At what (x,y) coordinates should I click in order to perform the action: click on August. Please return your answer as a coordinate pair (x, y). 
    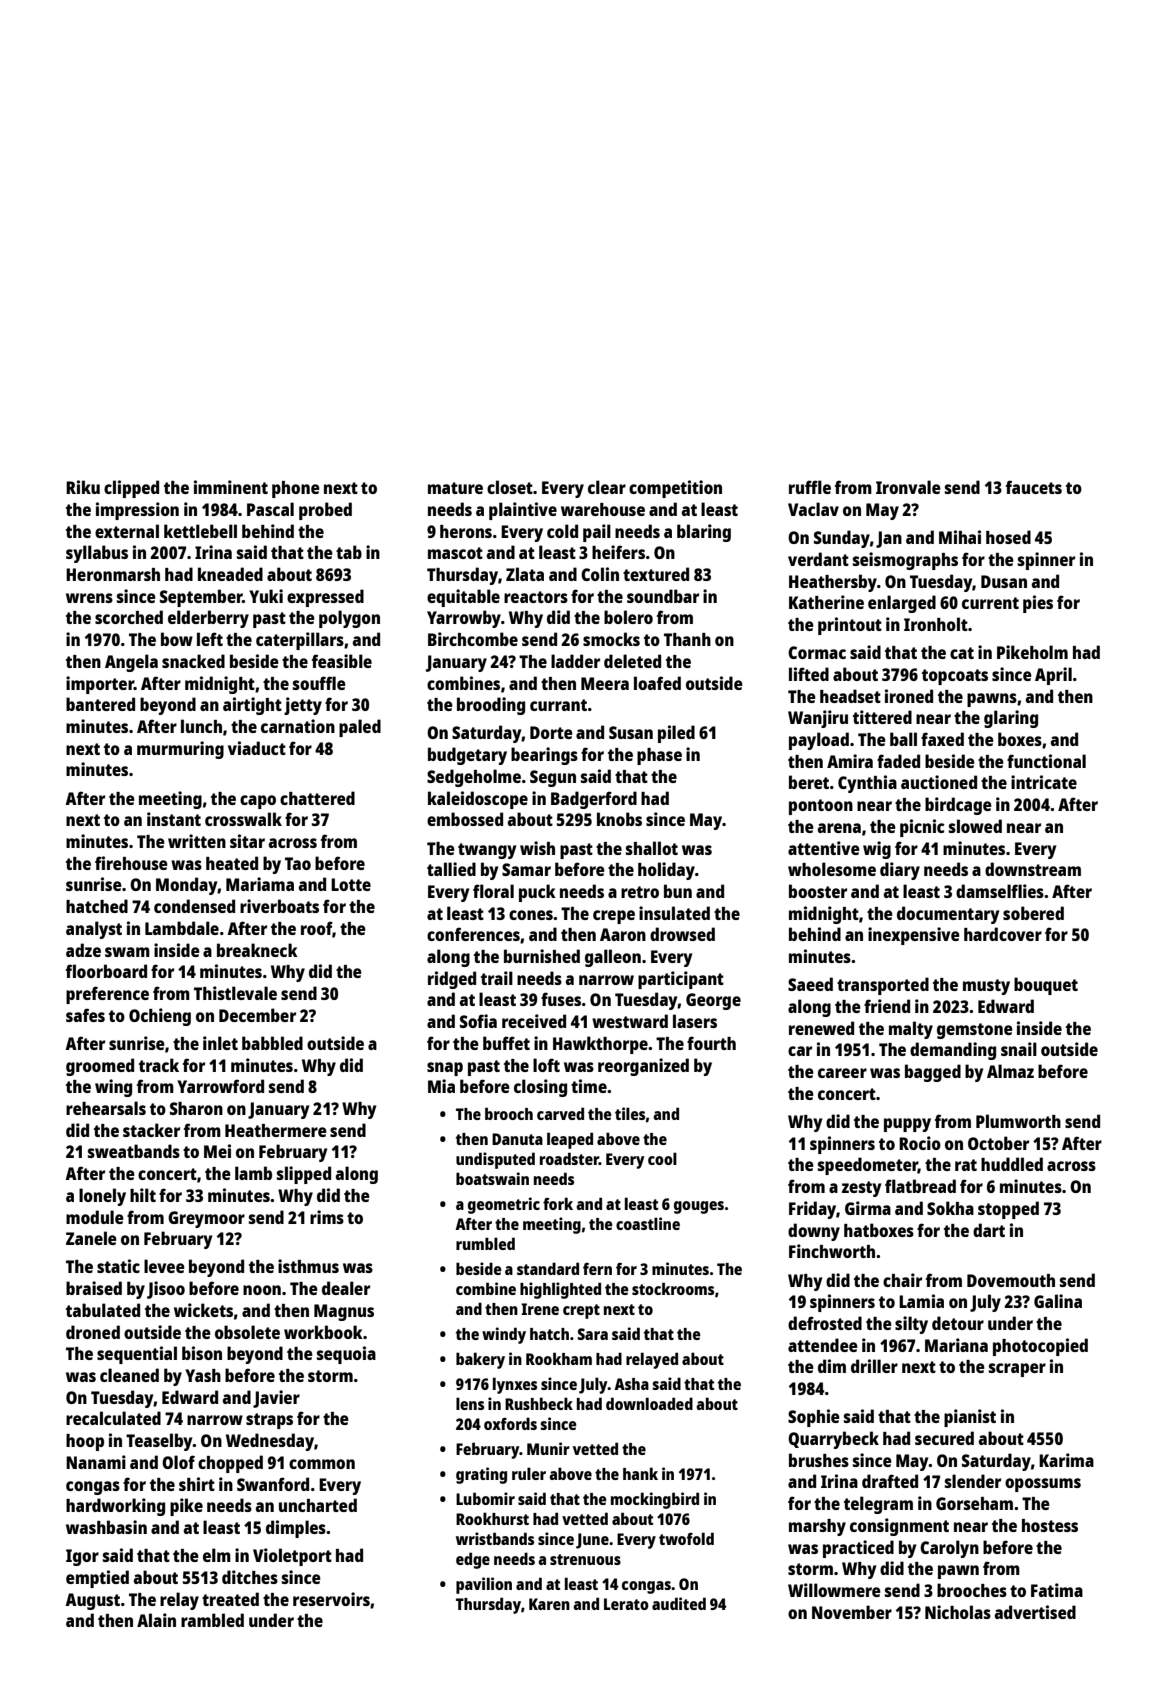
    Looking at the image, I should click on (92, 1601).
